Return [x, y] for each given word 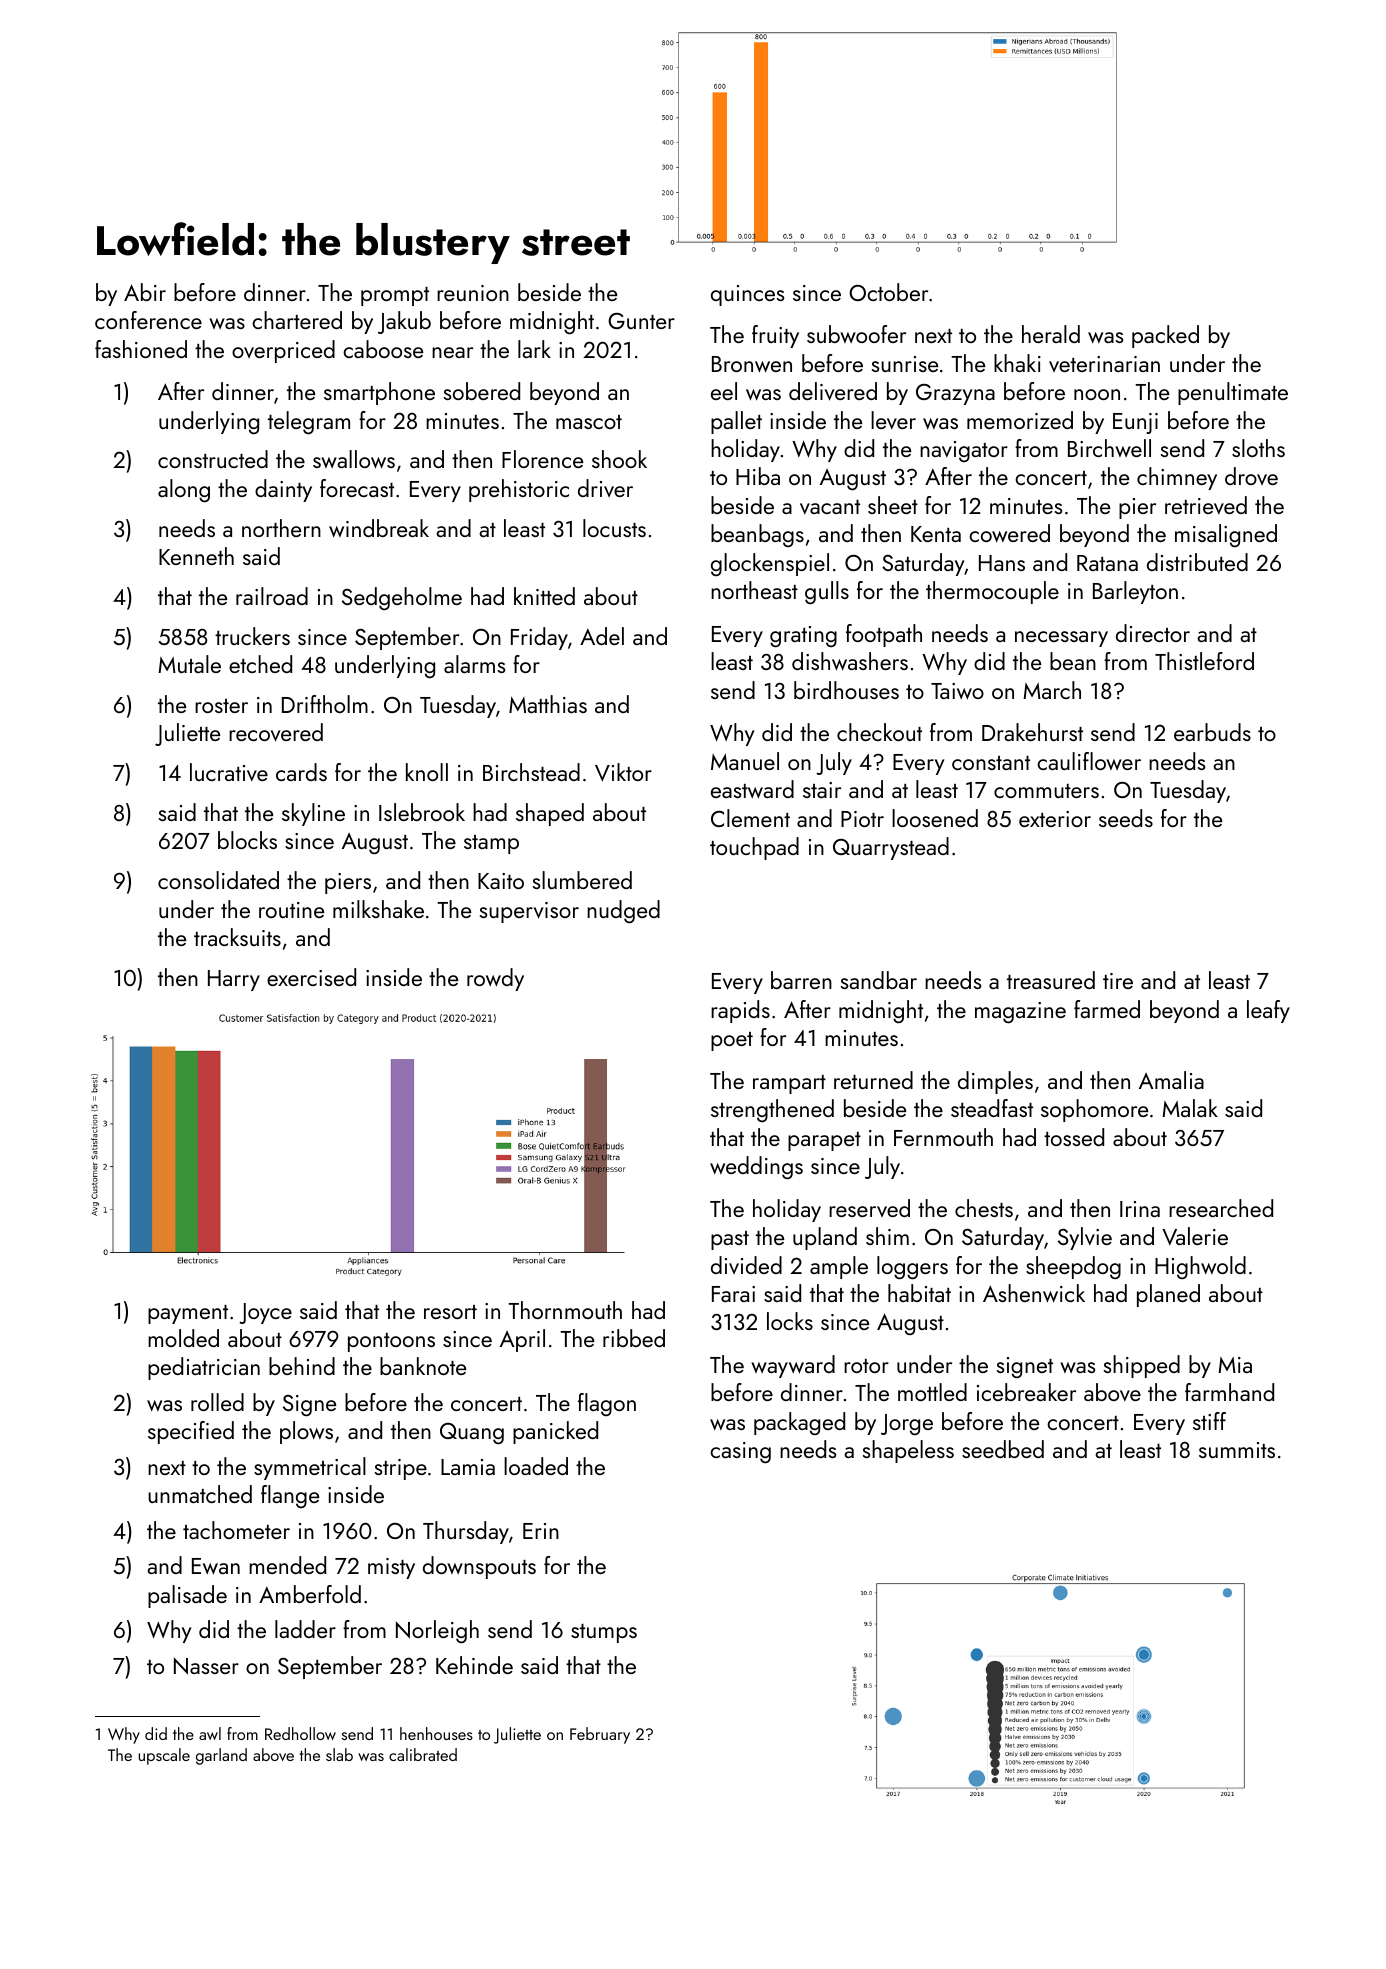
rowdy [495, 979]
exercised [311, 977]
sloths [1258, 448]
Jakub [404, 322]
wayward [793, 1366]
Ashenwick [1034, 1293]
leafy [1268, 1011]
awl [210, 1733]
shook [619, 459]
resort [450, 1312]
